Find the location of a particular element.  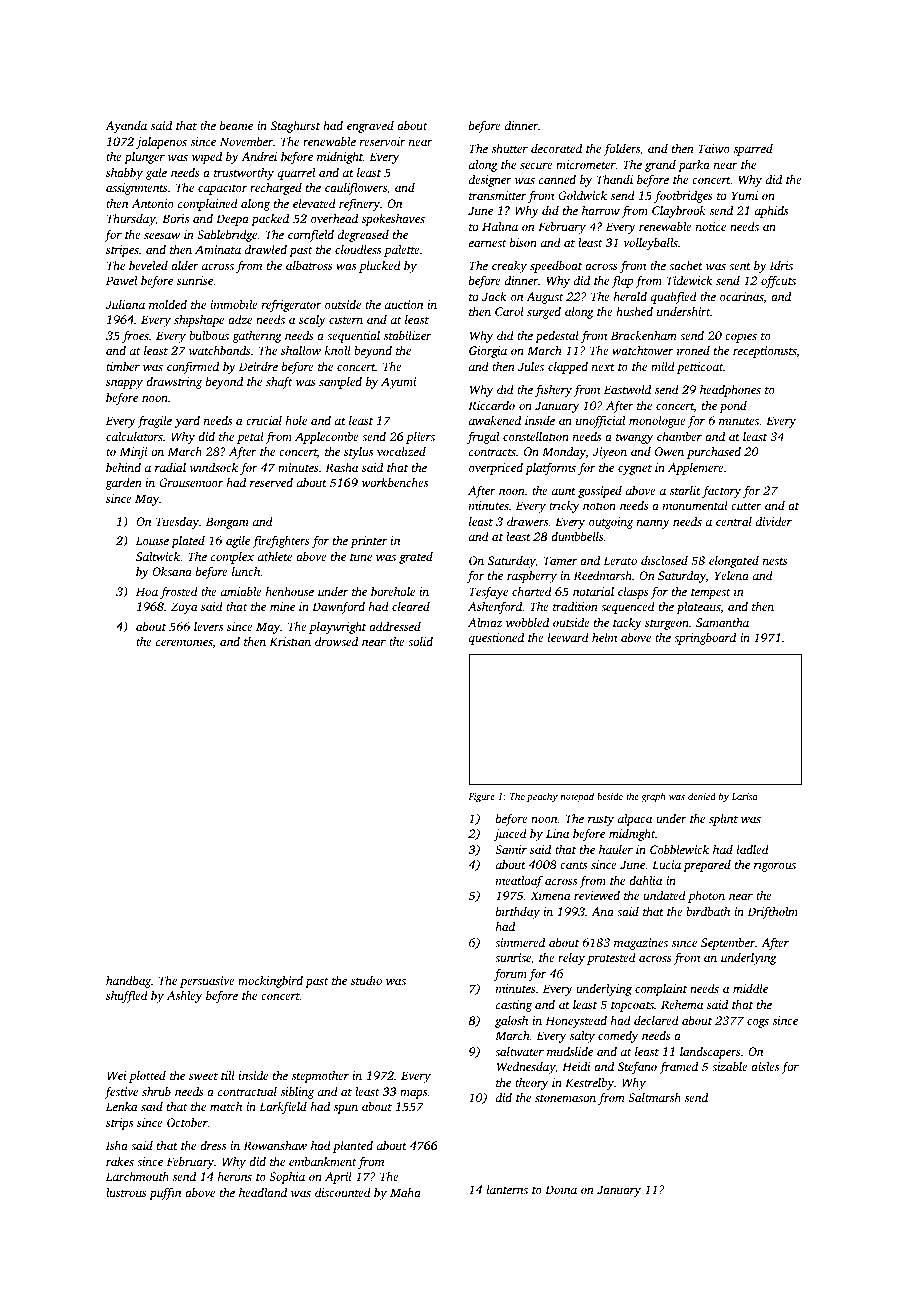

Doina is located at coordinates (561, 1189).
